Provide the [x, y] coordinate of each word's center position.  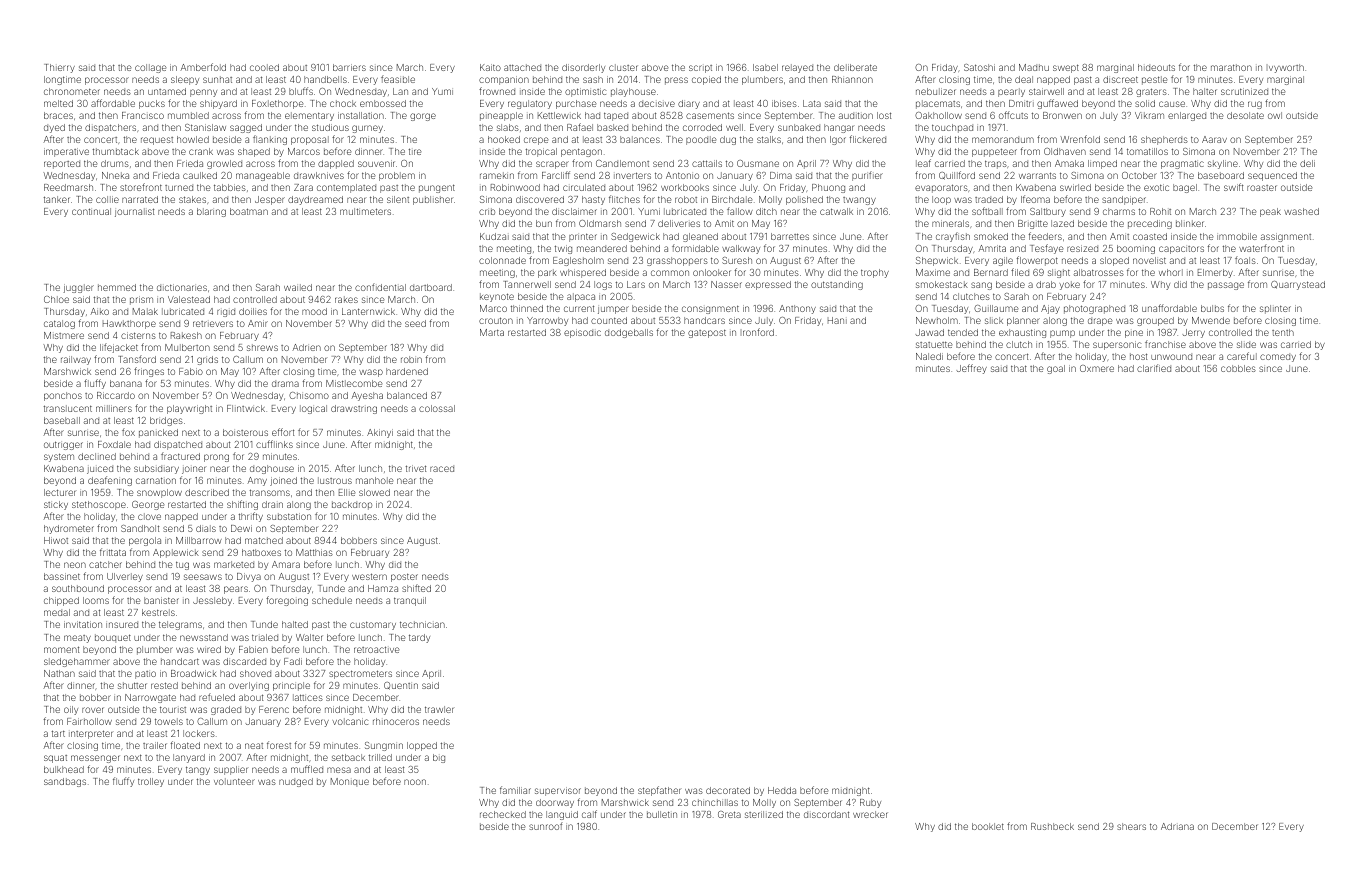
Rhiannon [852, 79]
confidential [380, 287]
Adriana [1177, 826]
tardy [419, 638]
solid [1145, 103]
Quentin [401, 686]
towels [169, 721]
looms [96, 600]
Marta [492, 332]
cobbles [1238, 368]
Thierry [59, 68]
